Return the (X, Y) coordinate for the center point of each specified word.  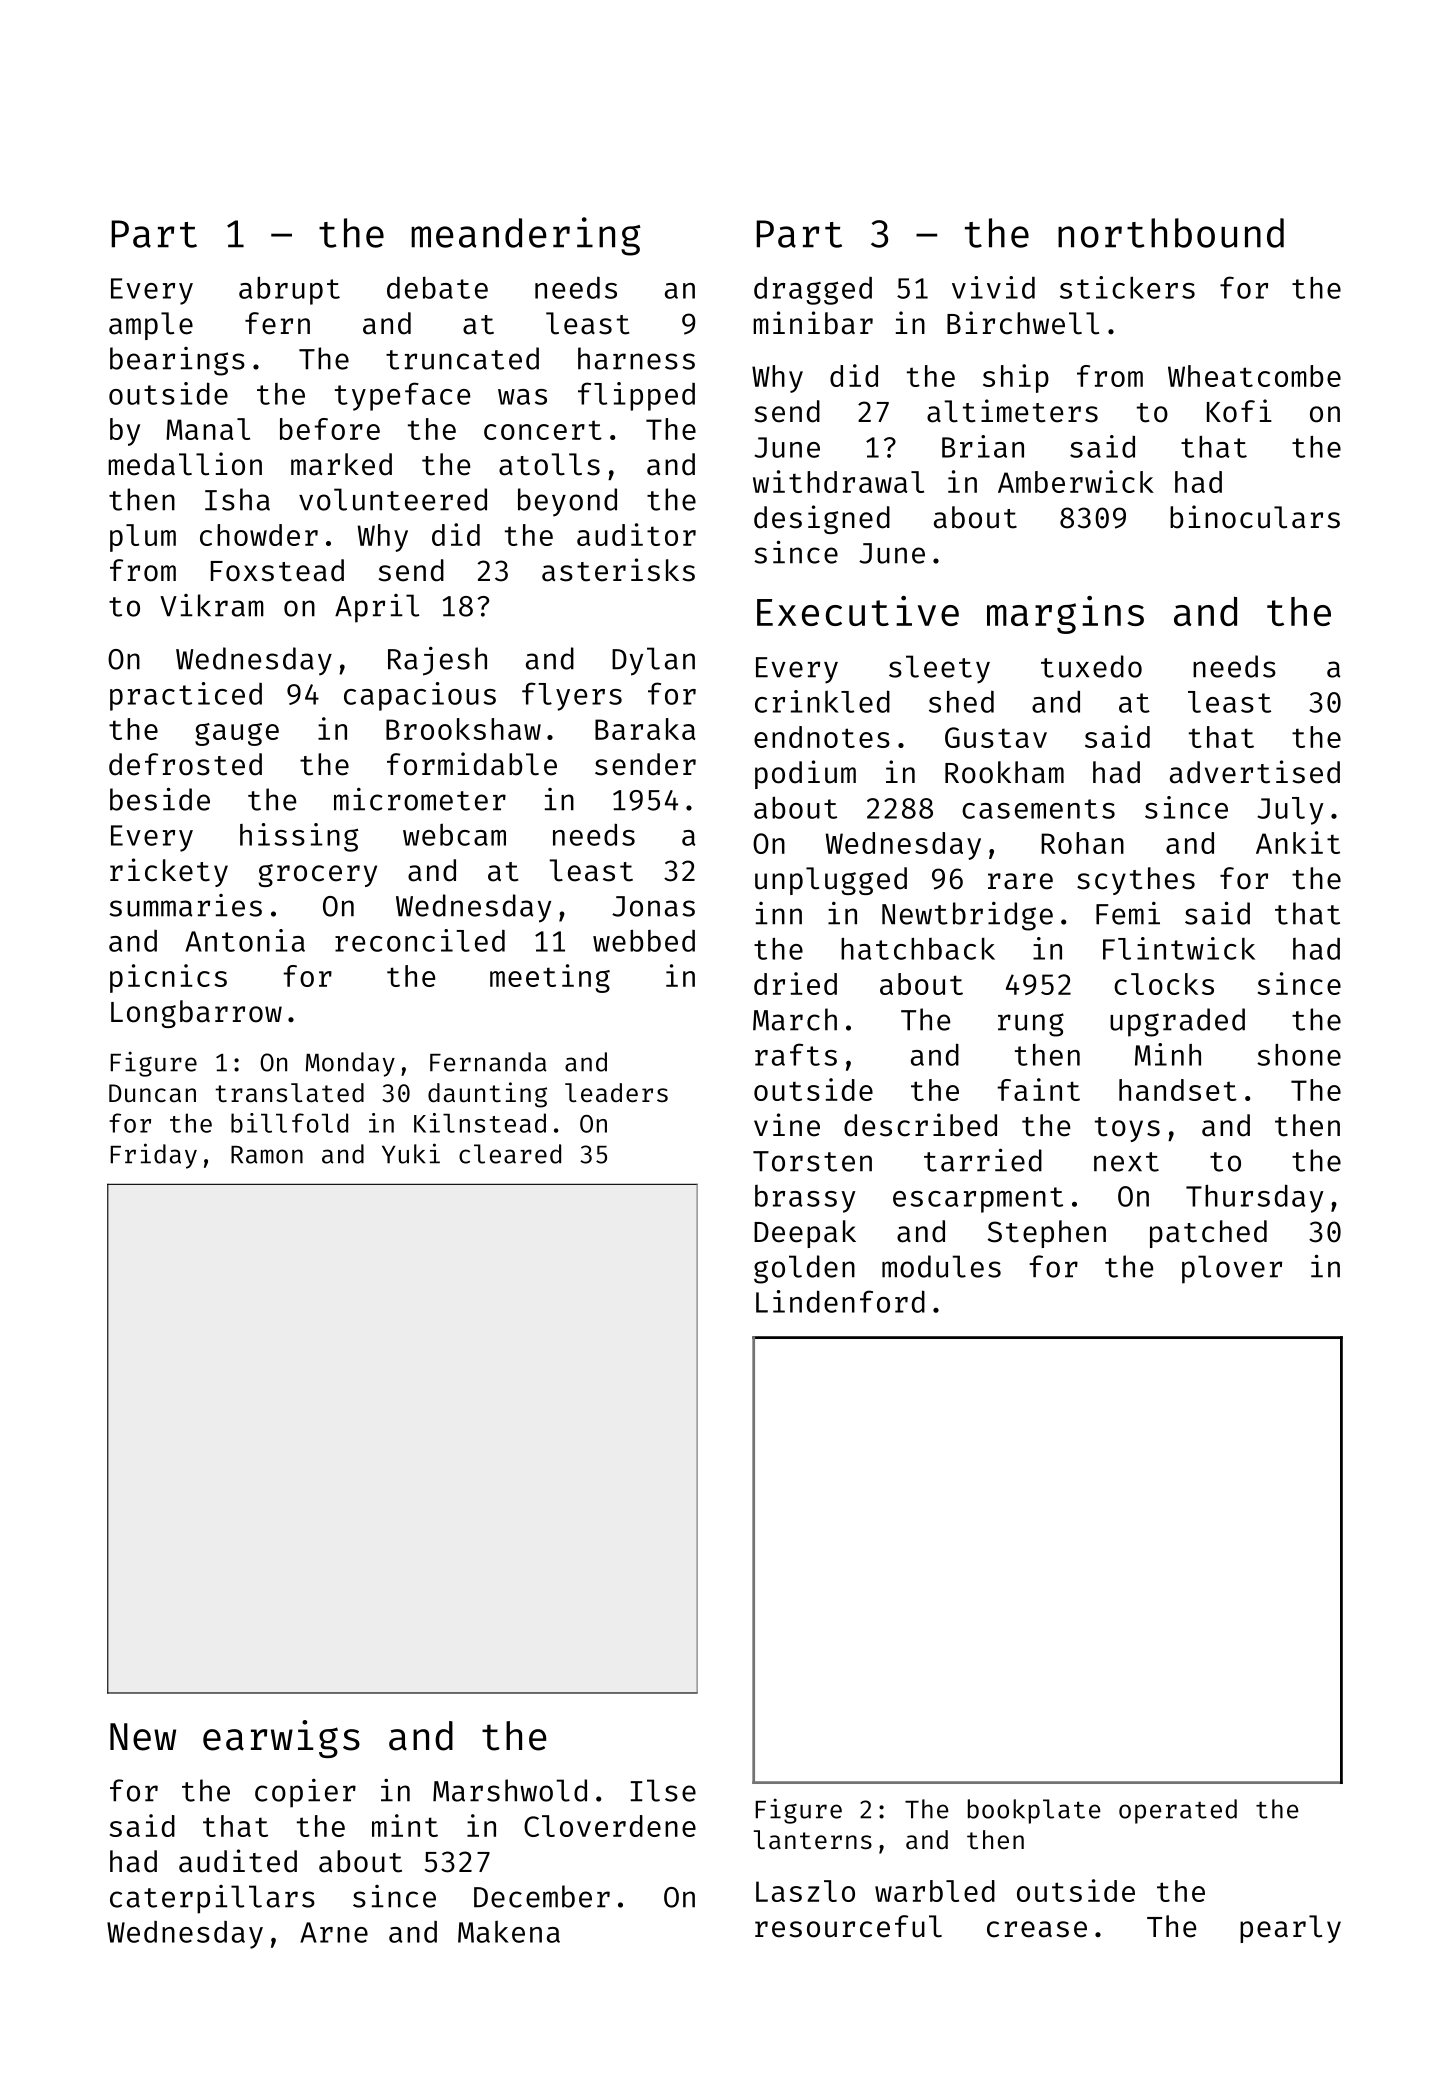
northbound (1171, 233)
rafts (796, 1054)
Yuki (411, 1153)
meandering (526, 236)
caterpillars (212, 1899)
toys (1127, 1129)
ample (151, 326)
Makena (509, 1932)
